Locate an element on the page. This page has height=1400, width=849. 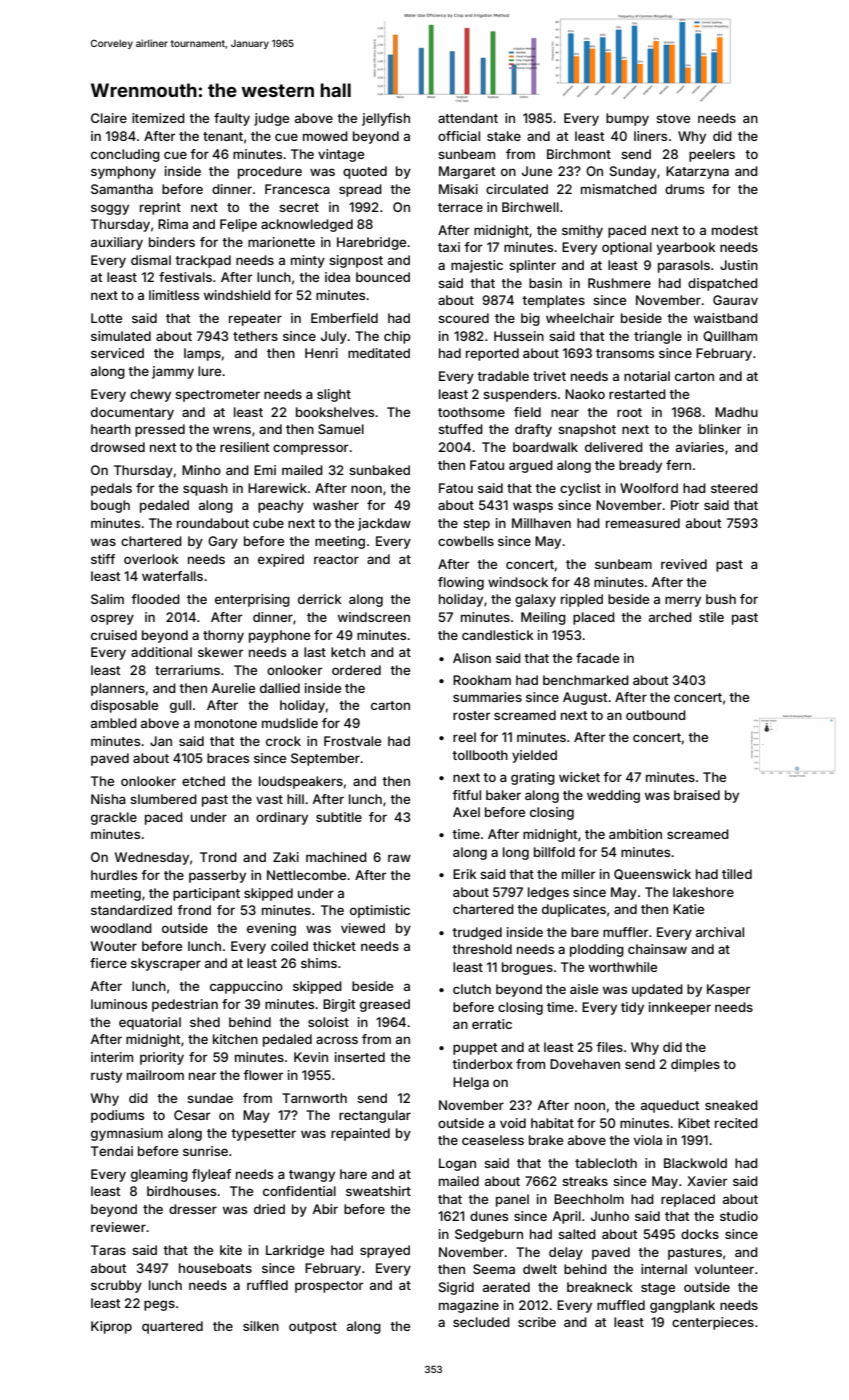
cowbells is located at coordinates (466, 541).
